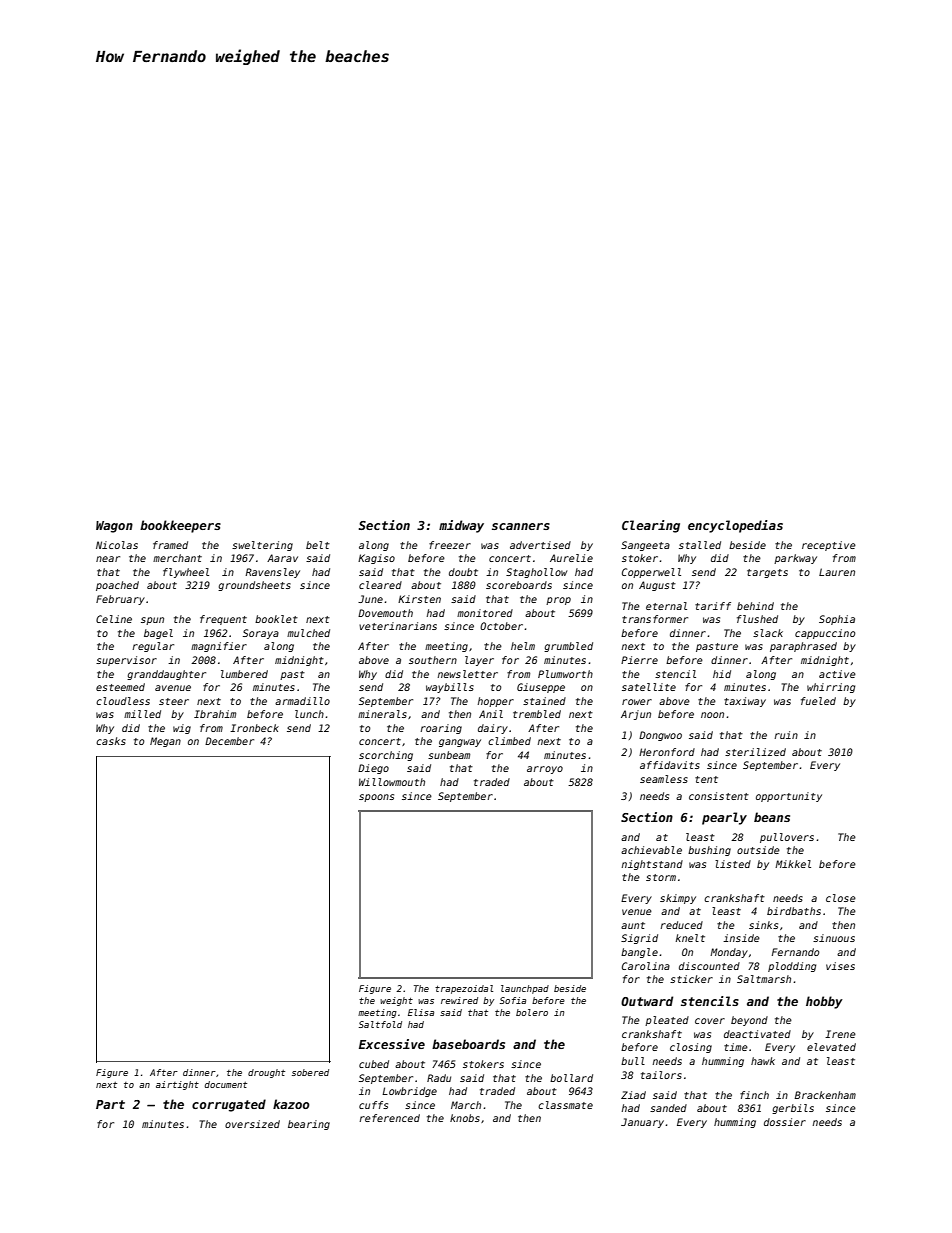 This page has width=952, height=1233. What do you see at coordinates (120, 600) in the page?
I see `February` at bounding box center [120, 600].
